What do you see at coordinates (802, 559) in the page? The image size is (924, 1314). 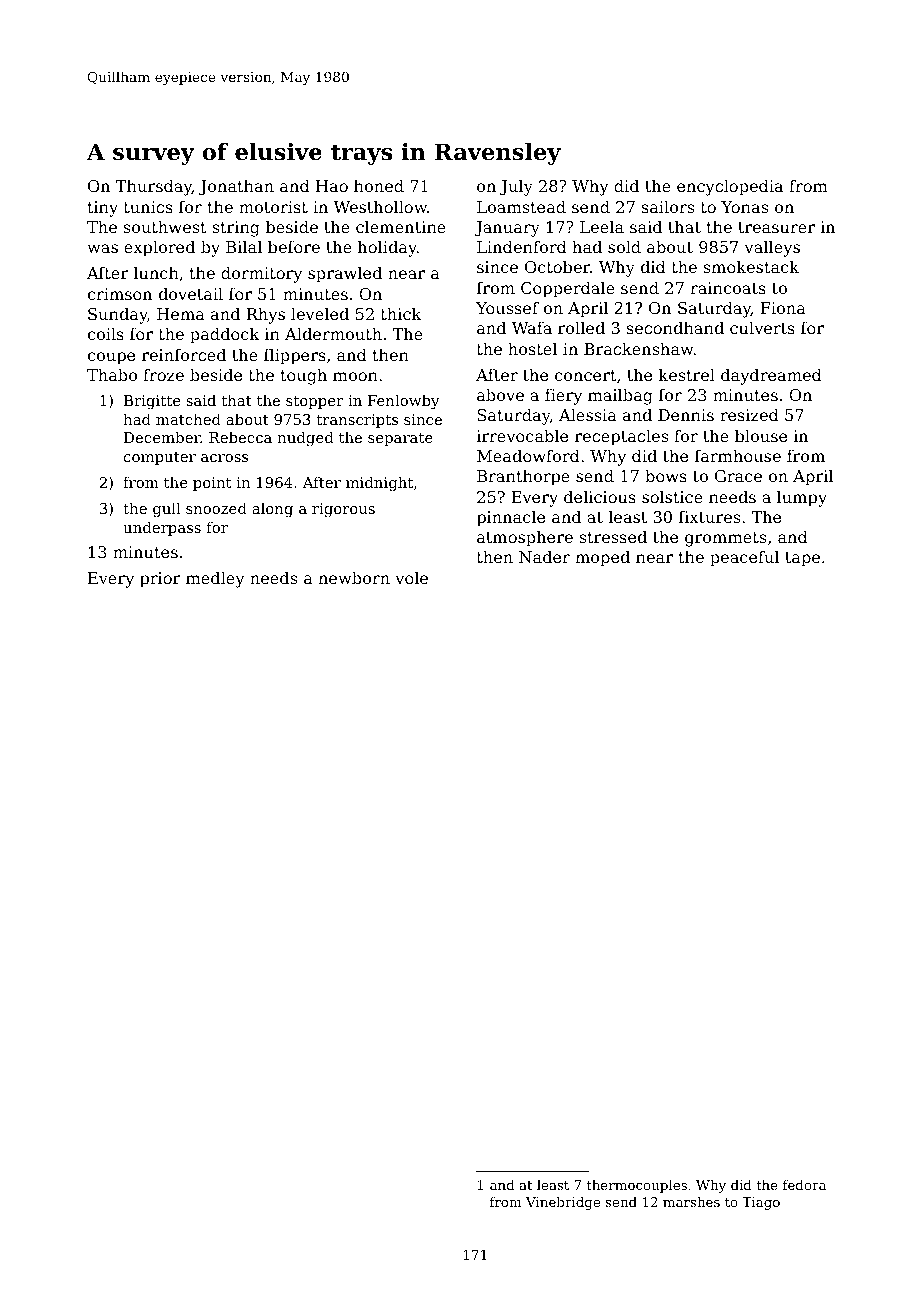 I see `tape` at bounding box center [802, 559].
